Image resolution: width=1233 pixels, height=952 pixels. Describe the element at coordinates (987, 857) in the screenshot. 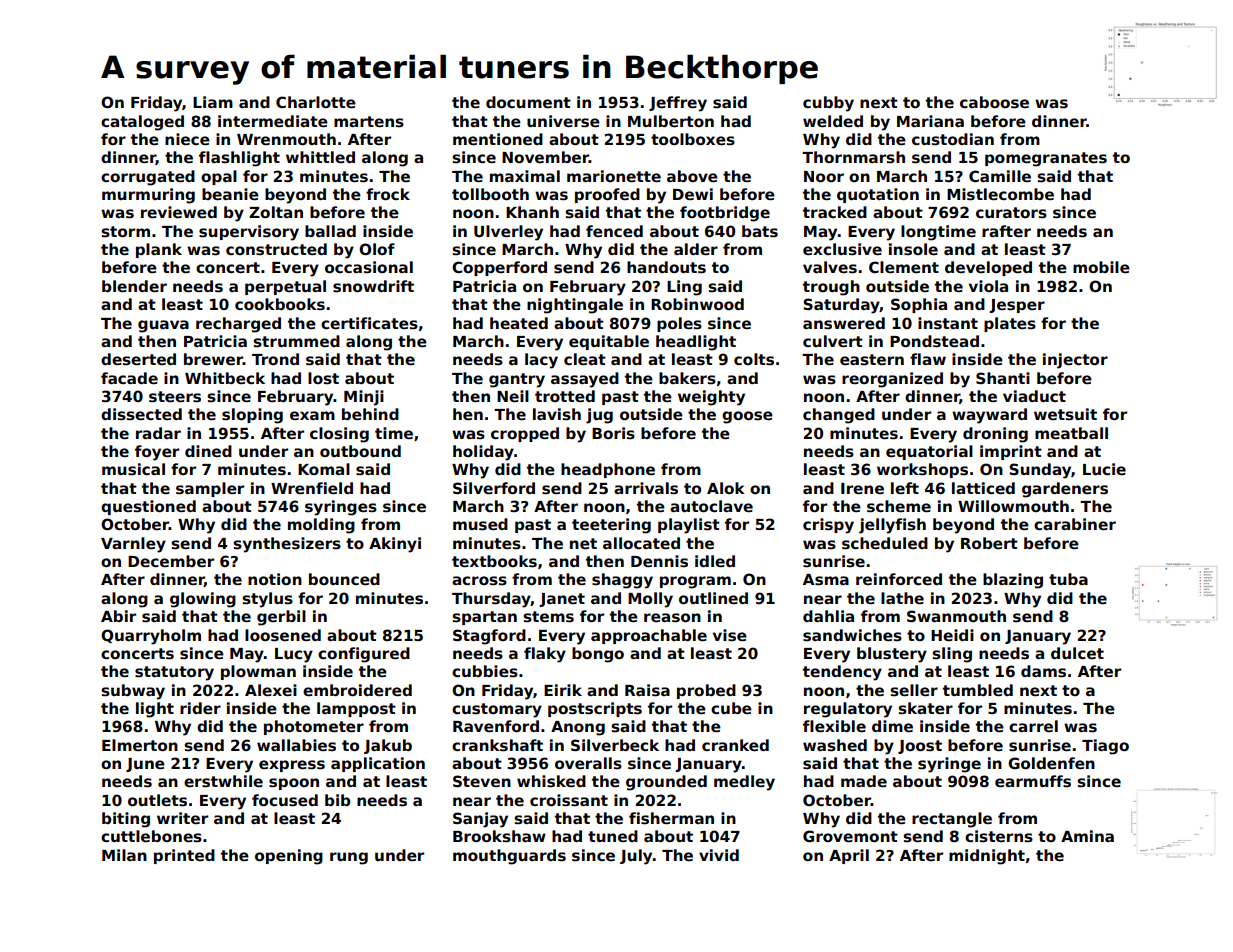

I see `midnight` at that location.
